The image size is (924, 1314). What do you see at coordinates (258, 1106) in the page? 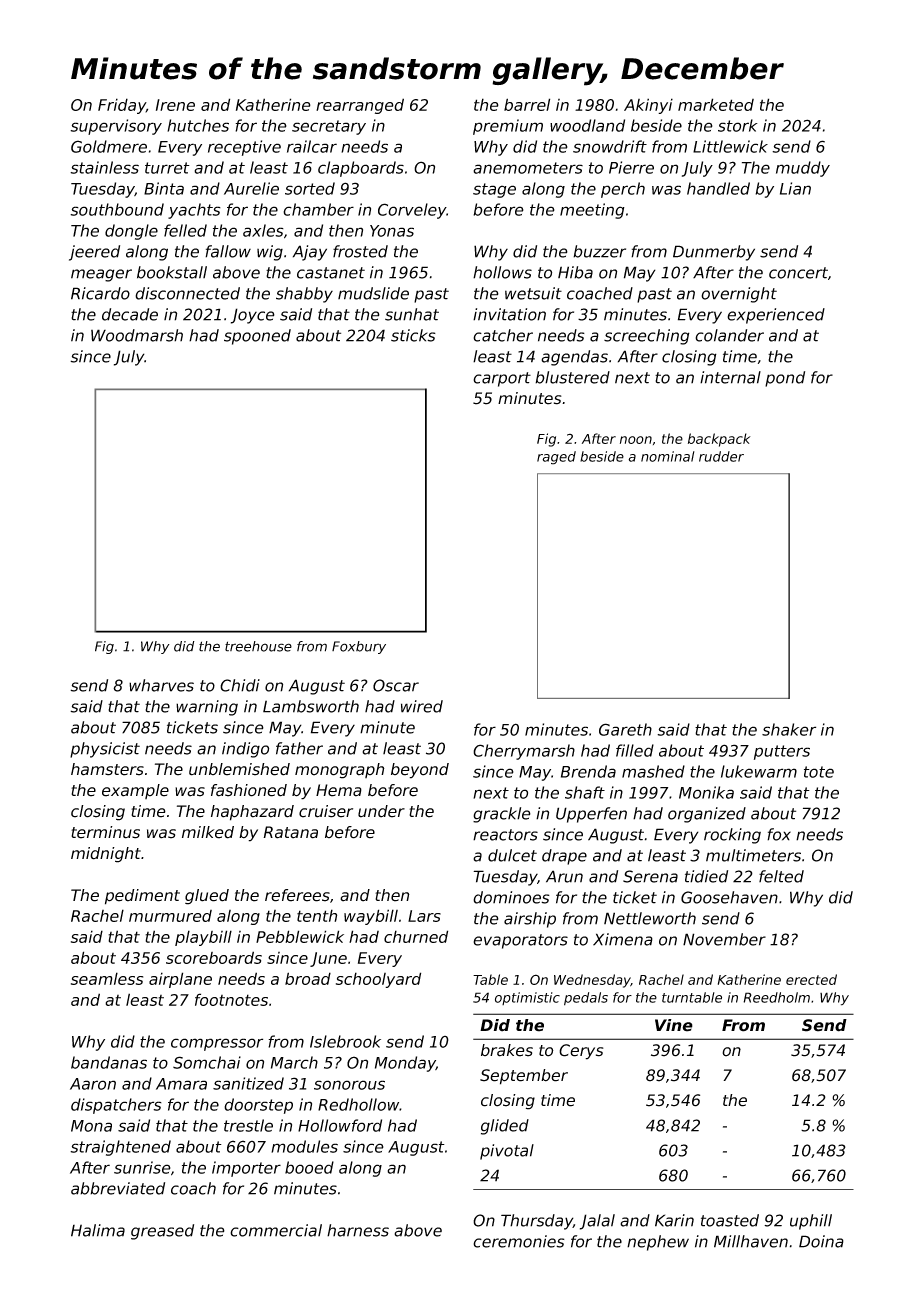
I see `doorstep` at bounding box center [258, 1106].
